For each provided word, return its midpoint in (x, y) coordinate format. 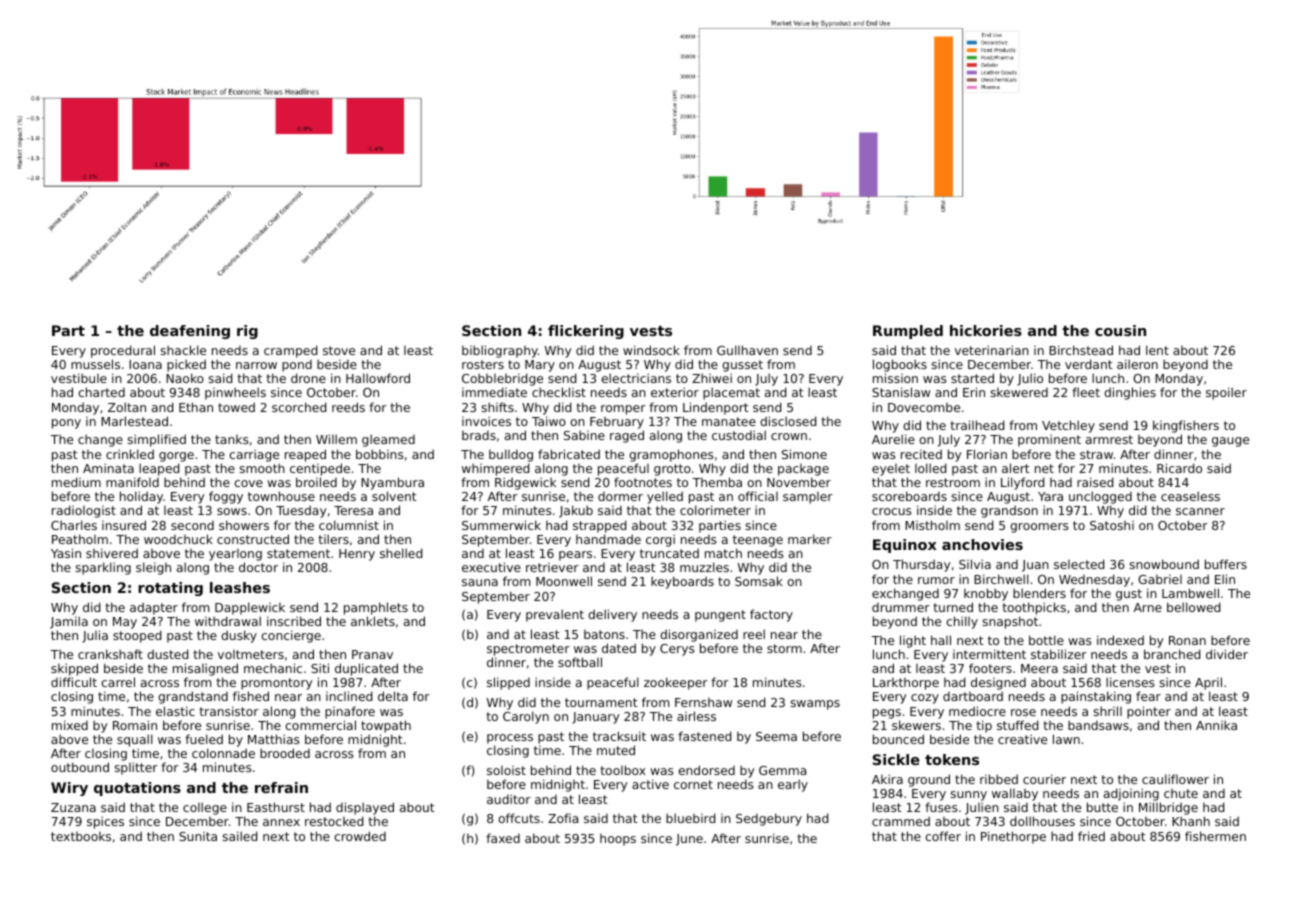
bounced (898, 739)
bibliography (500, 351)
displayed (365, 808)
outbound (80, 767)
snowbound (1164, 564)
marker (810, 539)
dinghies (1130, 393)
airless (696, 716)
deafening (190, 332)
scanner (1200, 511)
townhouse (281, 496)
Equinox (904, 546)
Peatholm (80, 539)
